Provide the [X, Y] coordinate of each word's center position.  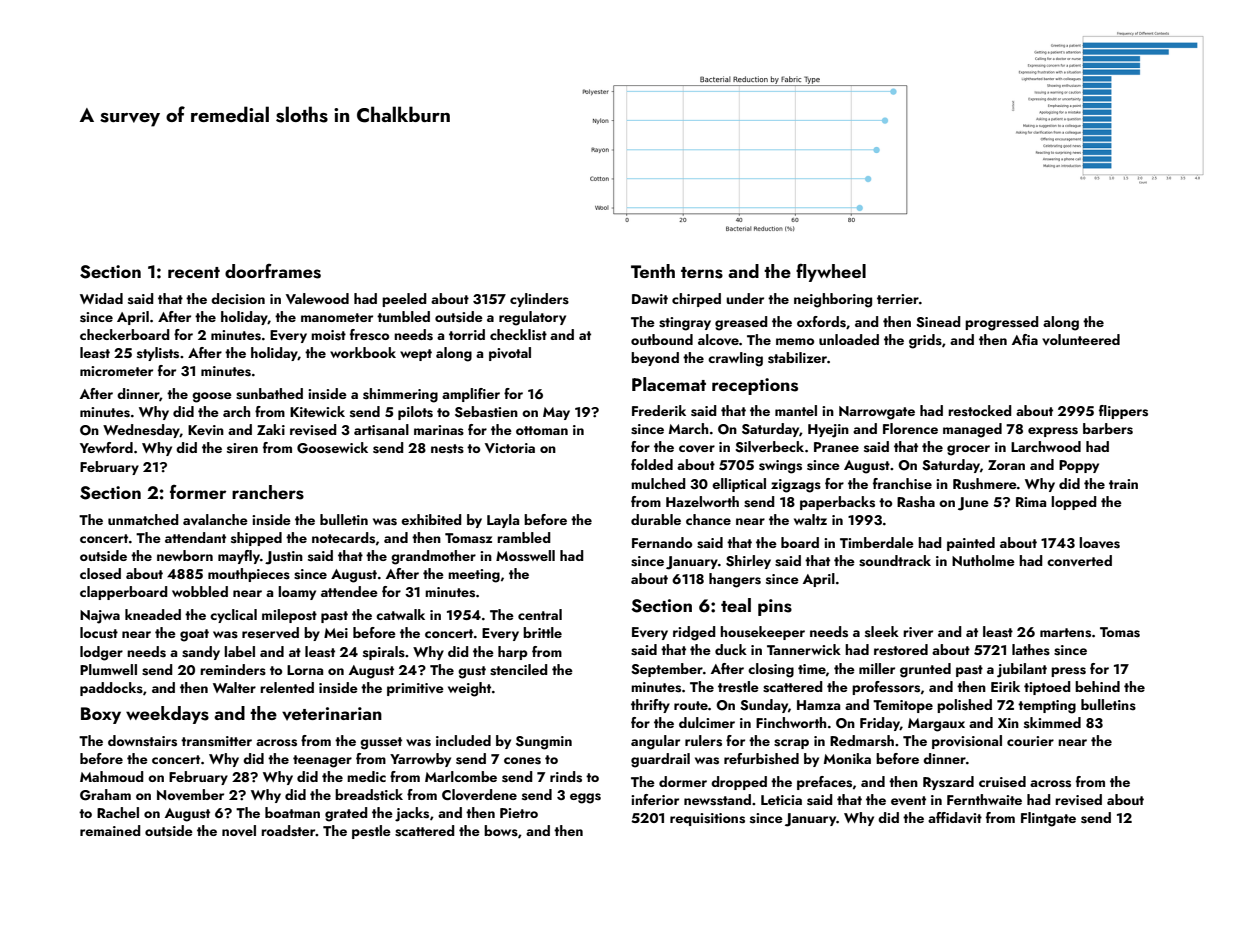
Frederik [659, 410]
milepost [289, 616]
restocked [980, 411]
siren [242, 448]
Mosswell [525, 556]
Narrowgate [877, 413]
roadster [288, 831]
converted [1079, 560]
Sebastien [486, 412]
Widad [101, 298]
